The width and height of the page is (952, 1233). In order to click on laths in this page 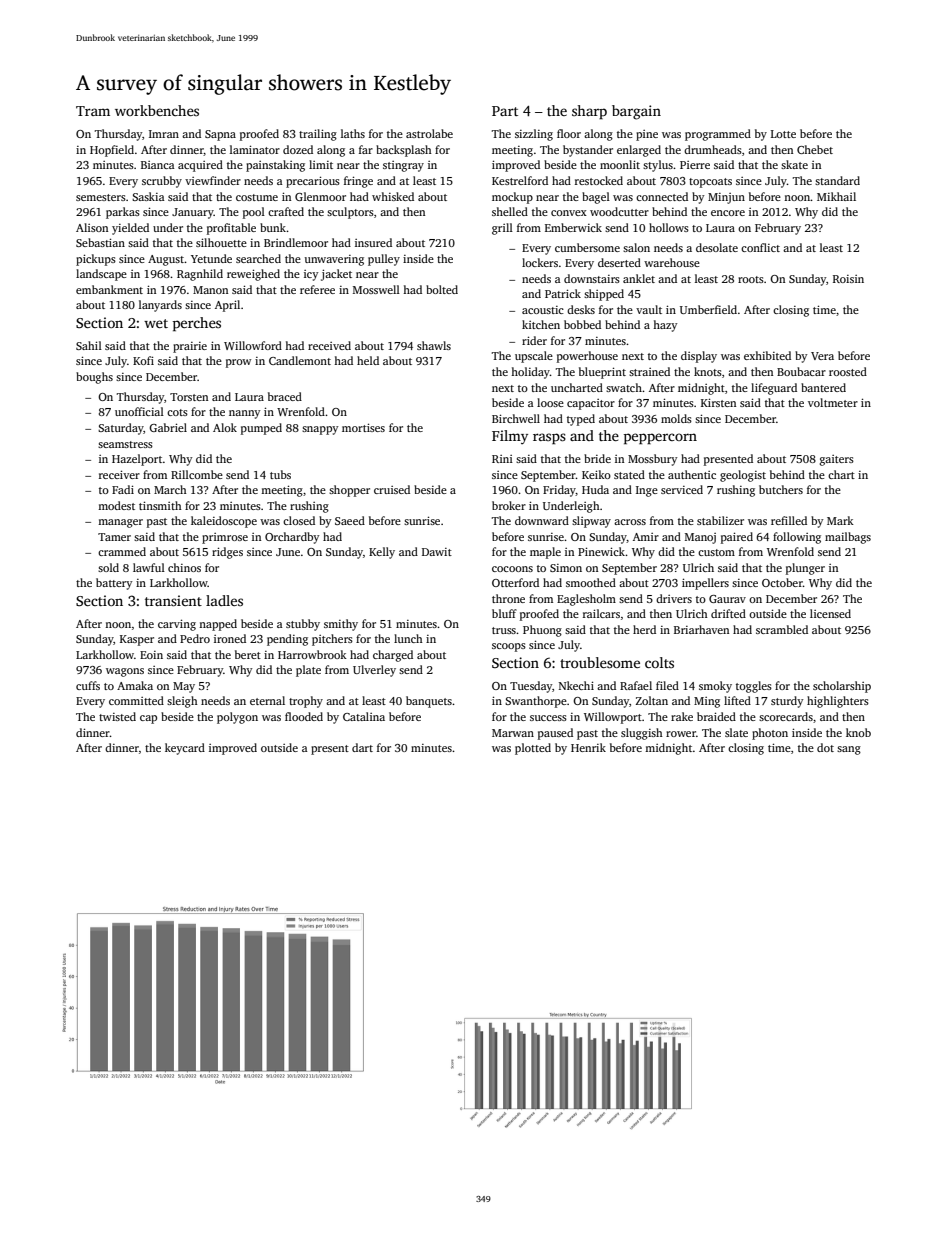, I will do `click(353, 133)`.
